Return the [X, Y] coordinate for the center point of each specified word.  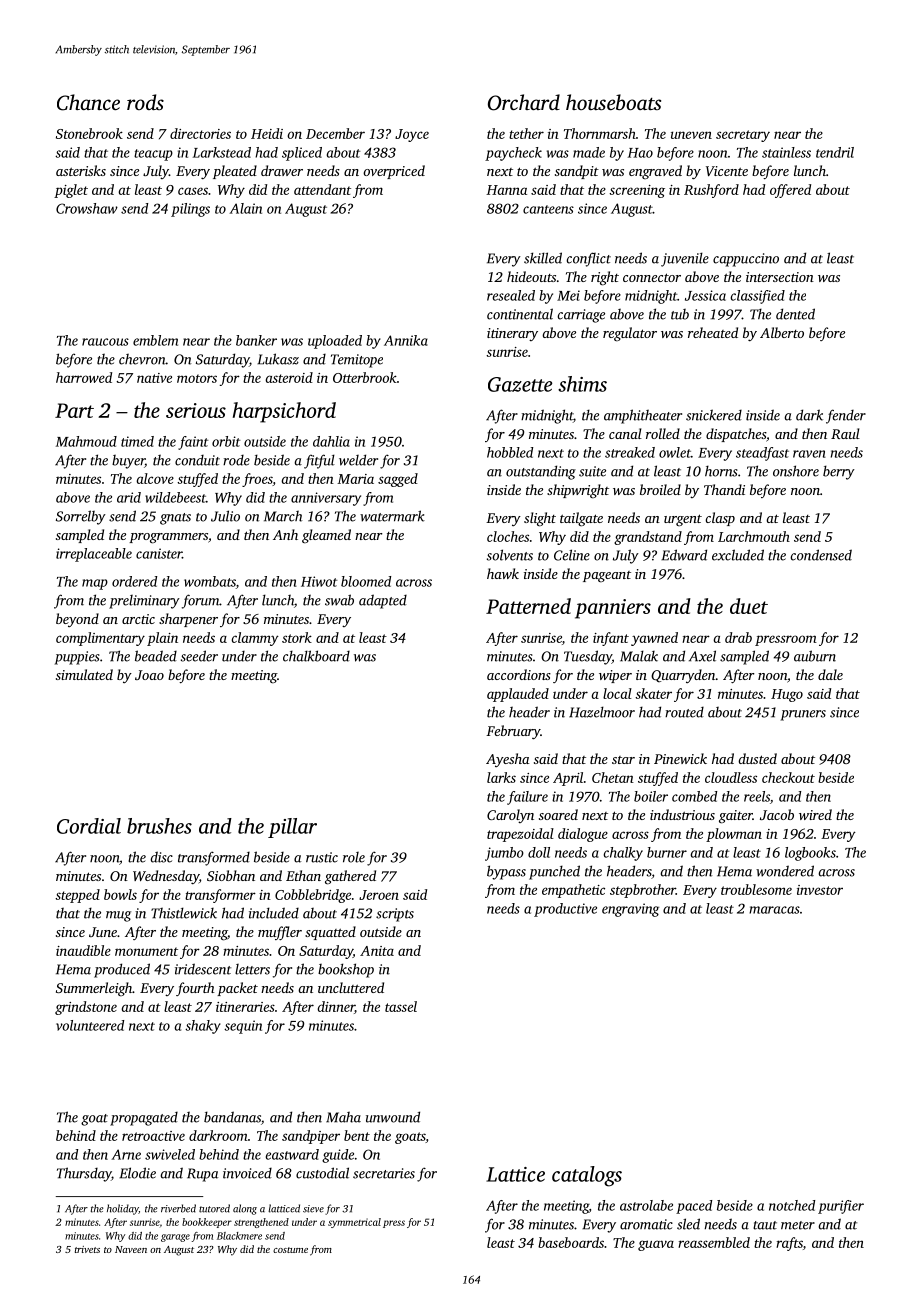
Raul [845, 433]
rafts [789, 1244]
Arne [126, 1154]
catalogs [587, 1176]
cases [193, 191]
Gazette [520, 384]
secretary [743, 136]
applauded [518, 695]
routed [684, 712]
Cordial [89, 826]
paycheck [513, 154]
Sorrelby [81, 517]
